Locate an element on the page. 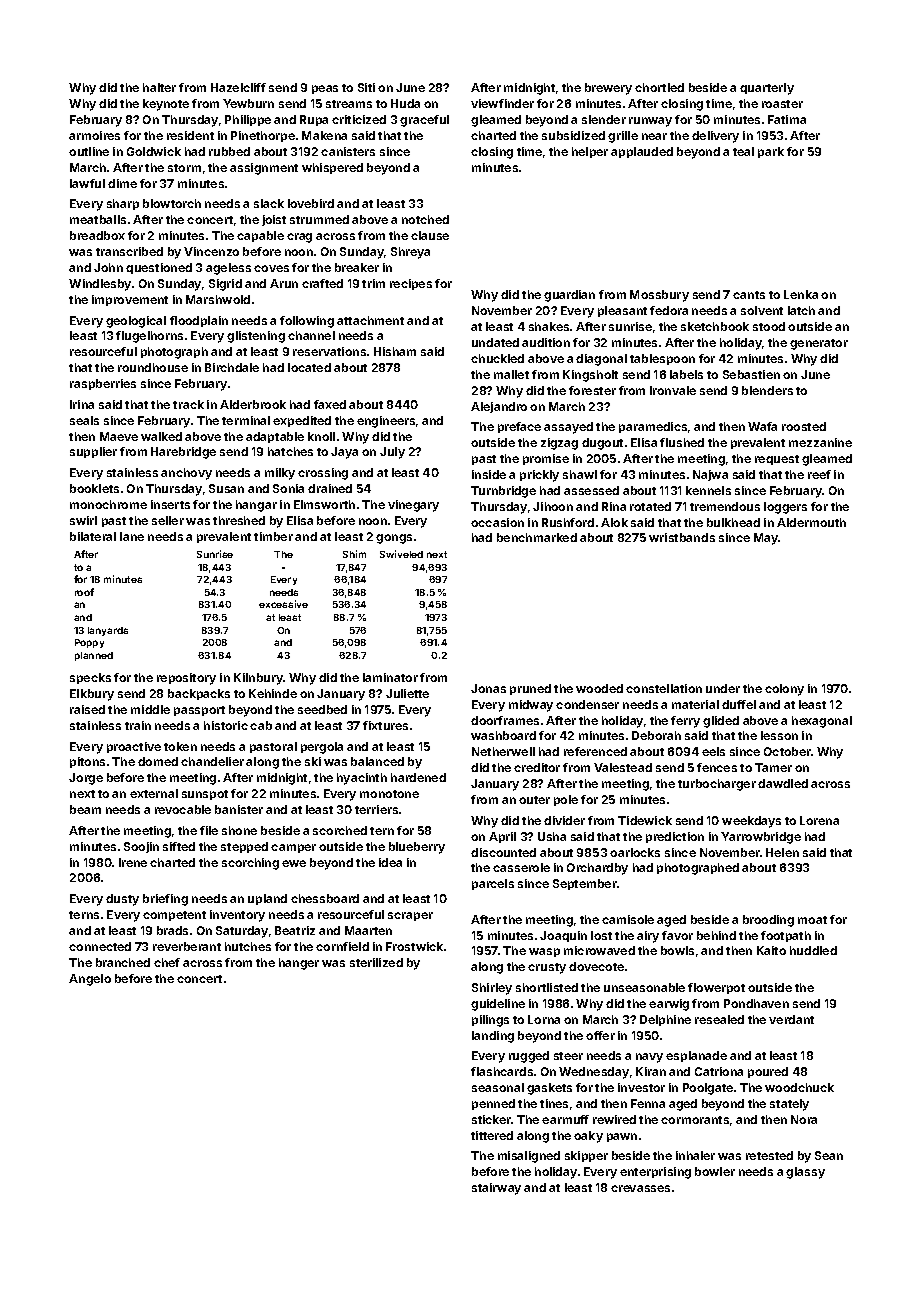  Kingsholt is located at coordinates (590, 376).
